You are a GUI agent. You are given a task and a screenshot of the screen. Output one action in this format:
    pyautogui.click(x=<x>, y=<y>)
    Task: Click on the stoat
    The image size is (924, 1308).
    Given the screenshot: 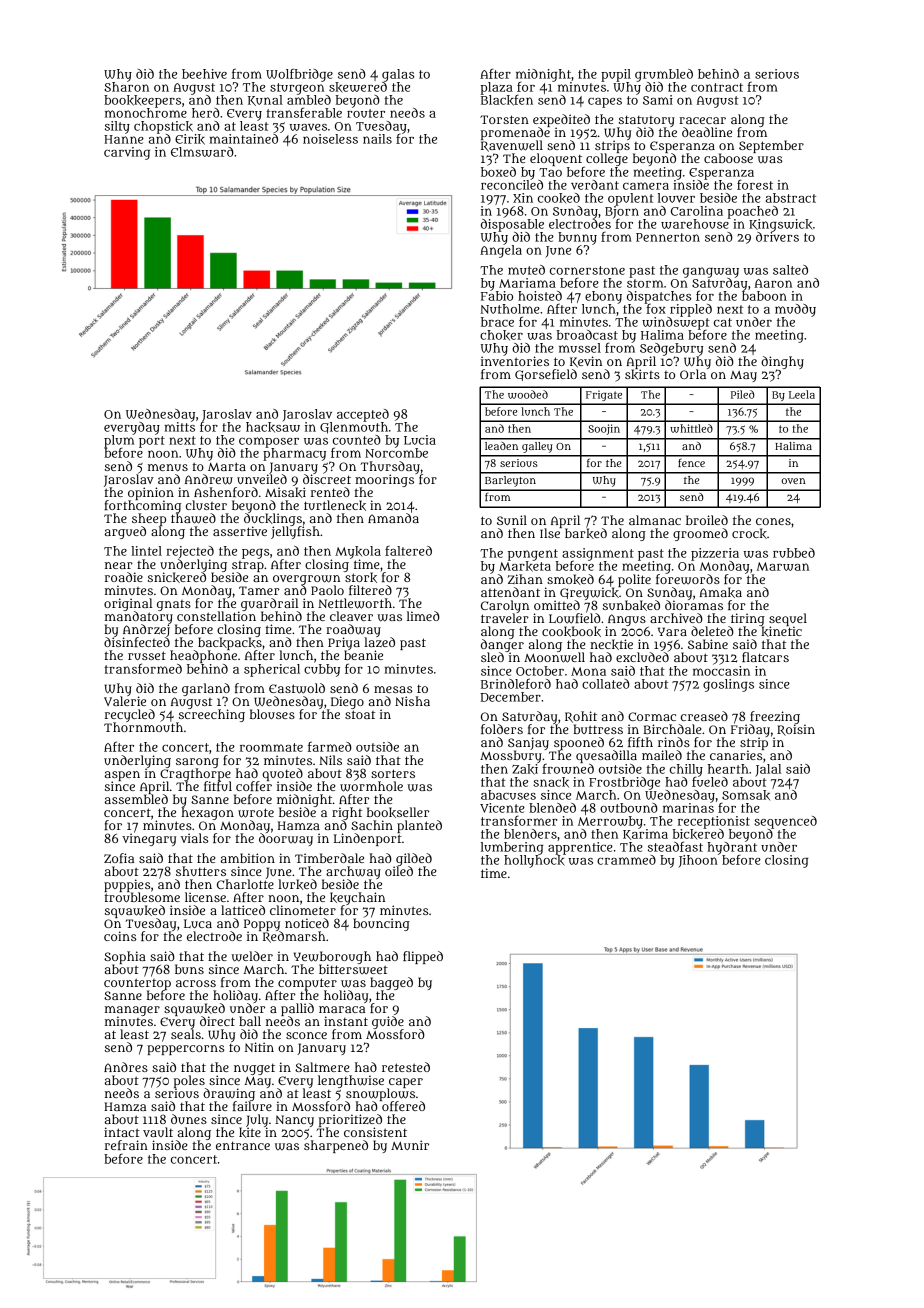 What is the action you would take?
    pyautogui.click(x=360, y=714)
